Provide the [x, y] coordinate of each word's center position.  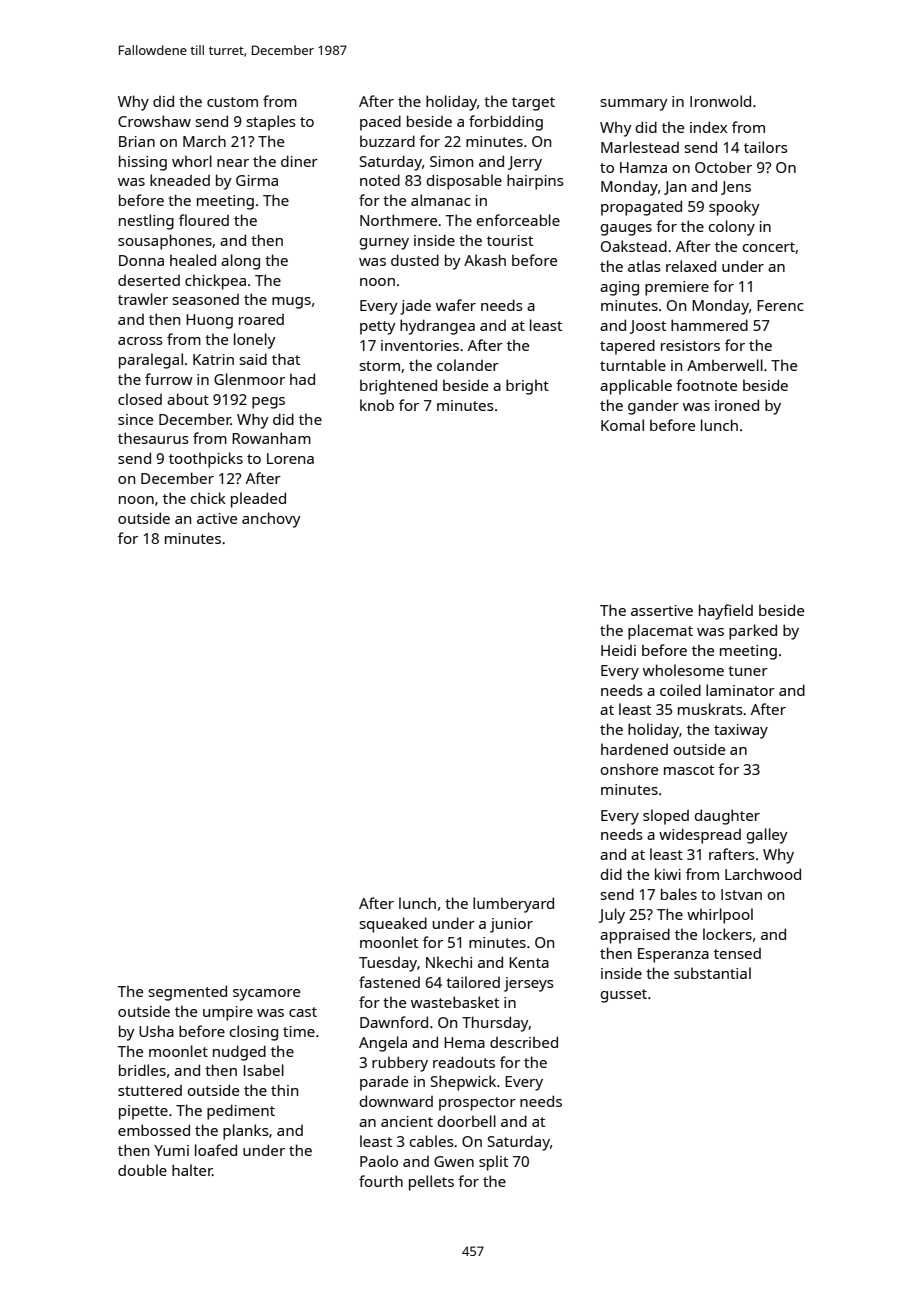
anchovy [271, 520]
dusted [415, 260]
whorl [192, 161]
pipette [143, 1112]
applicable [636, 387]
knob [377, 405]
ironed [737, 405]
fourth [381, 1181]
